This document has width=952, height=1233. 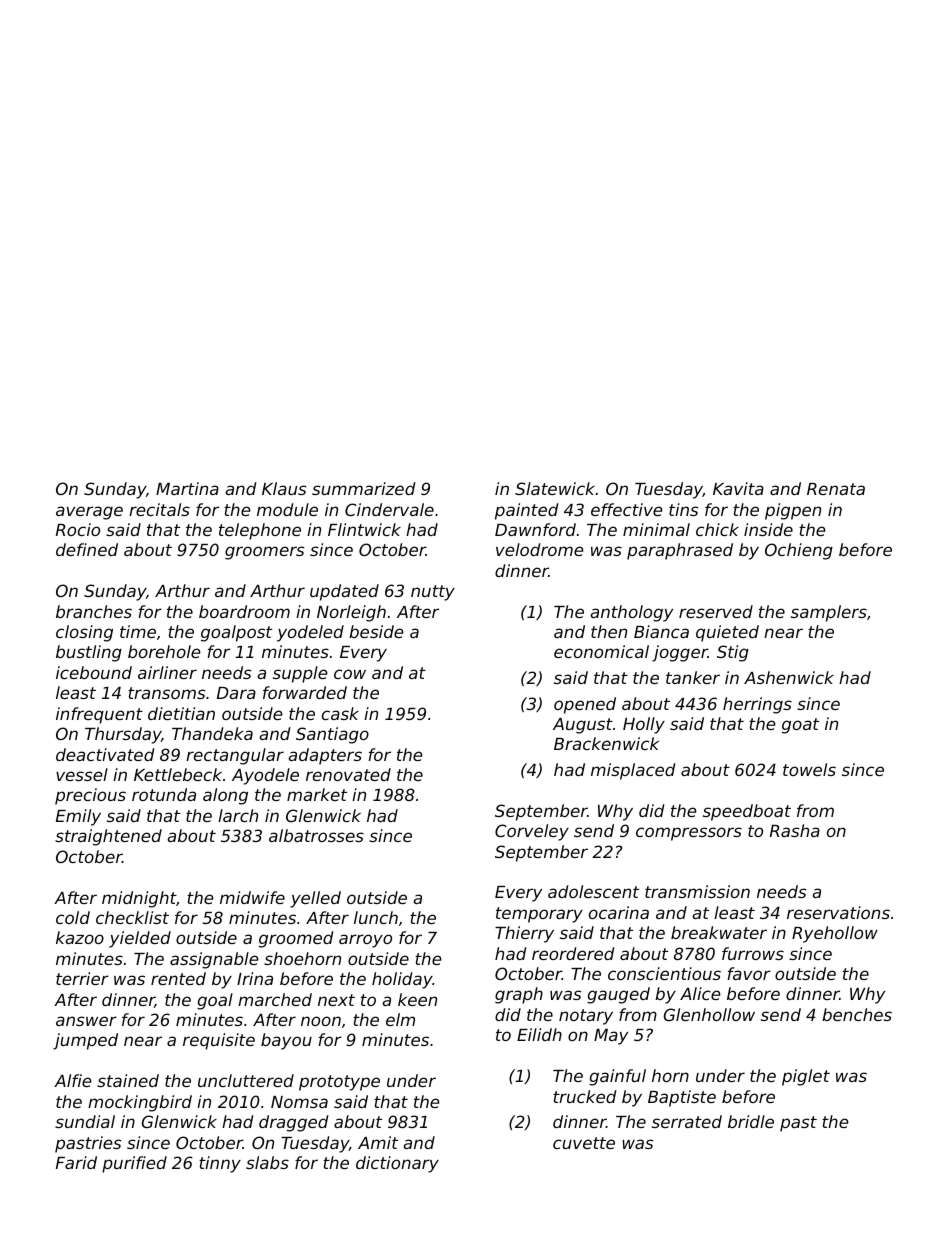 I want to click on renovated, so click(x=348, y=774).
